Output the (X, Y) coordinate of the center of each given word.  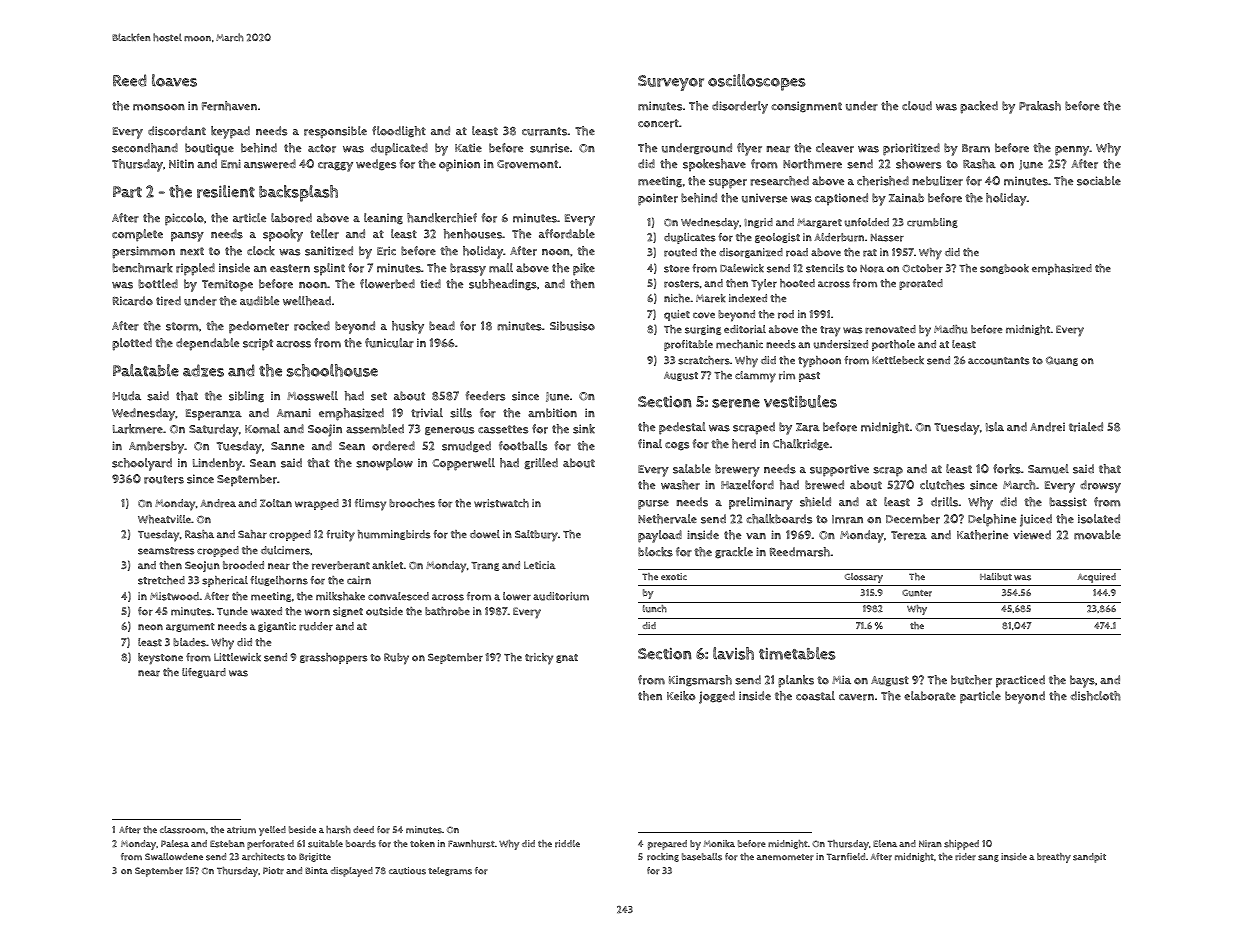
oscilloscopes (756, 82)
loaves (174, 80)
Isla (995, 427)
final (650, 443)
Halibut (996, 577)
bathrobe (447, 611)
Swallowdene (174, 856)
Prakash (1040, 106)
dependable (207, 344)
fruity (340, 536)
